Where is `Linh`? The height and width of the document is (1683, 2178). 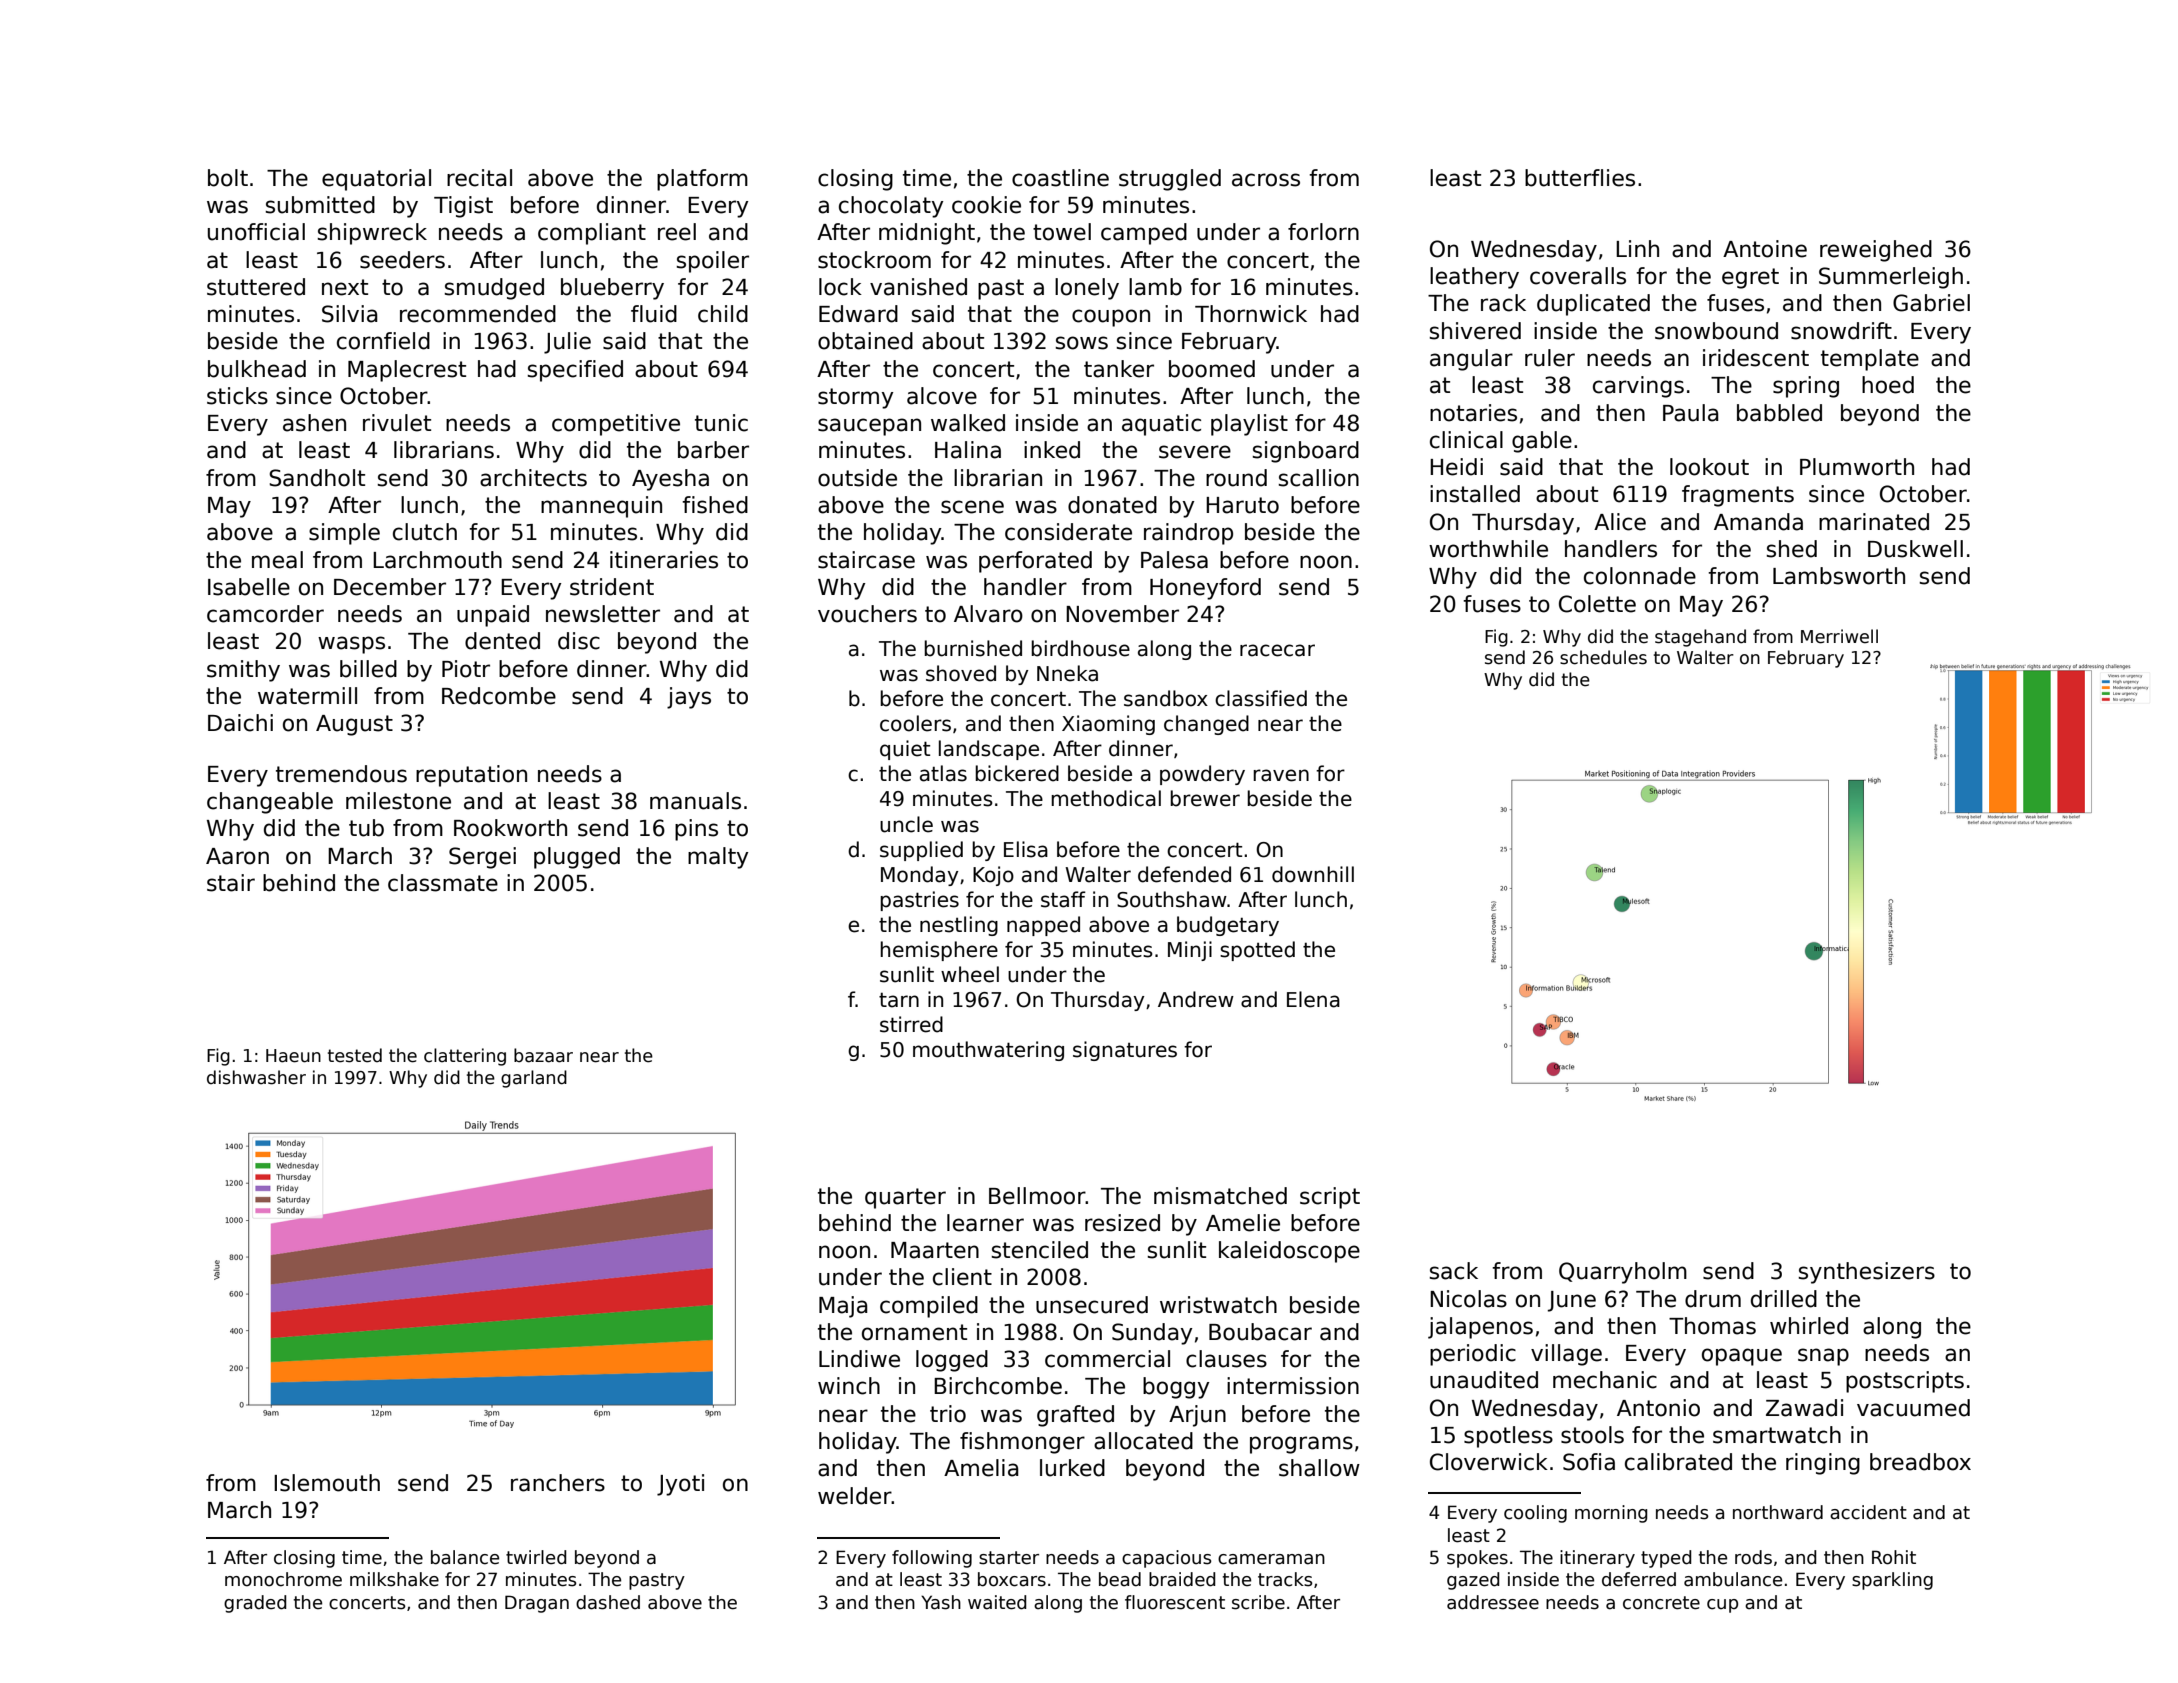 Linh is located at coordinates (1637, 248).
